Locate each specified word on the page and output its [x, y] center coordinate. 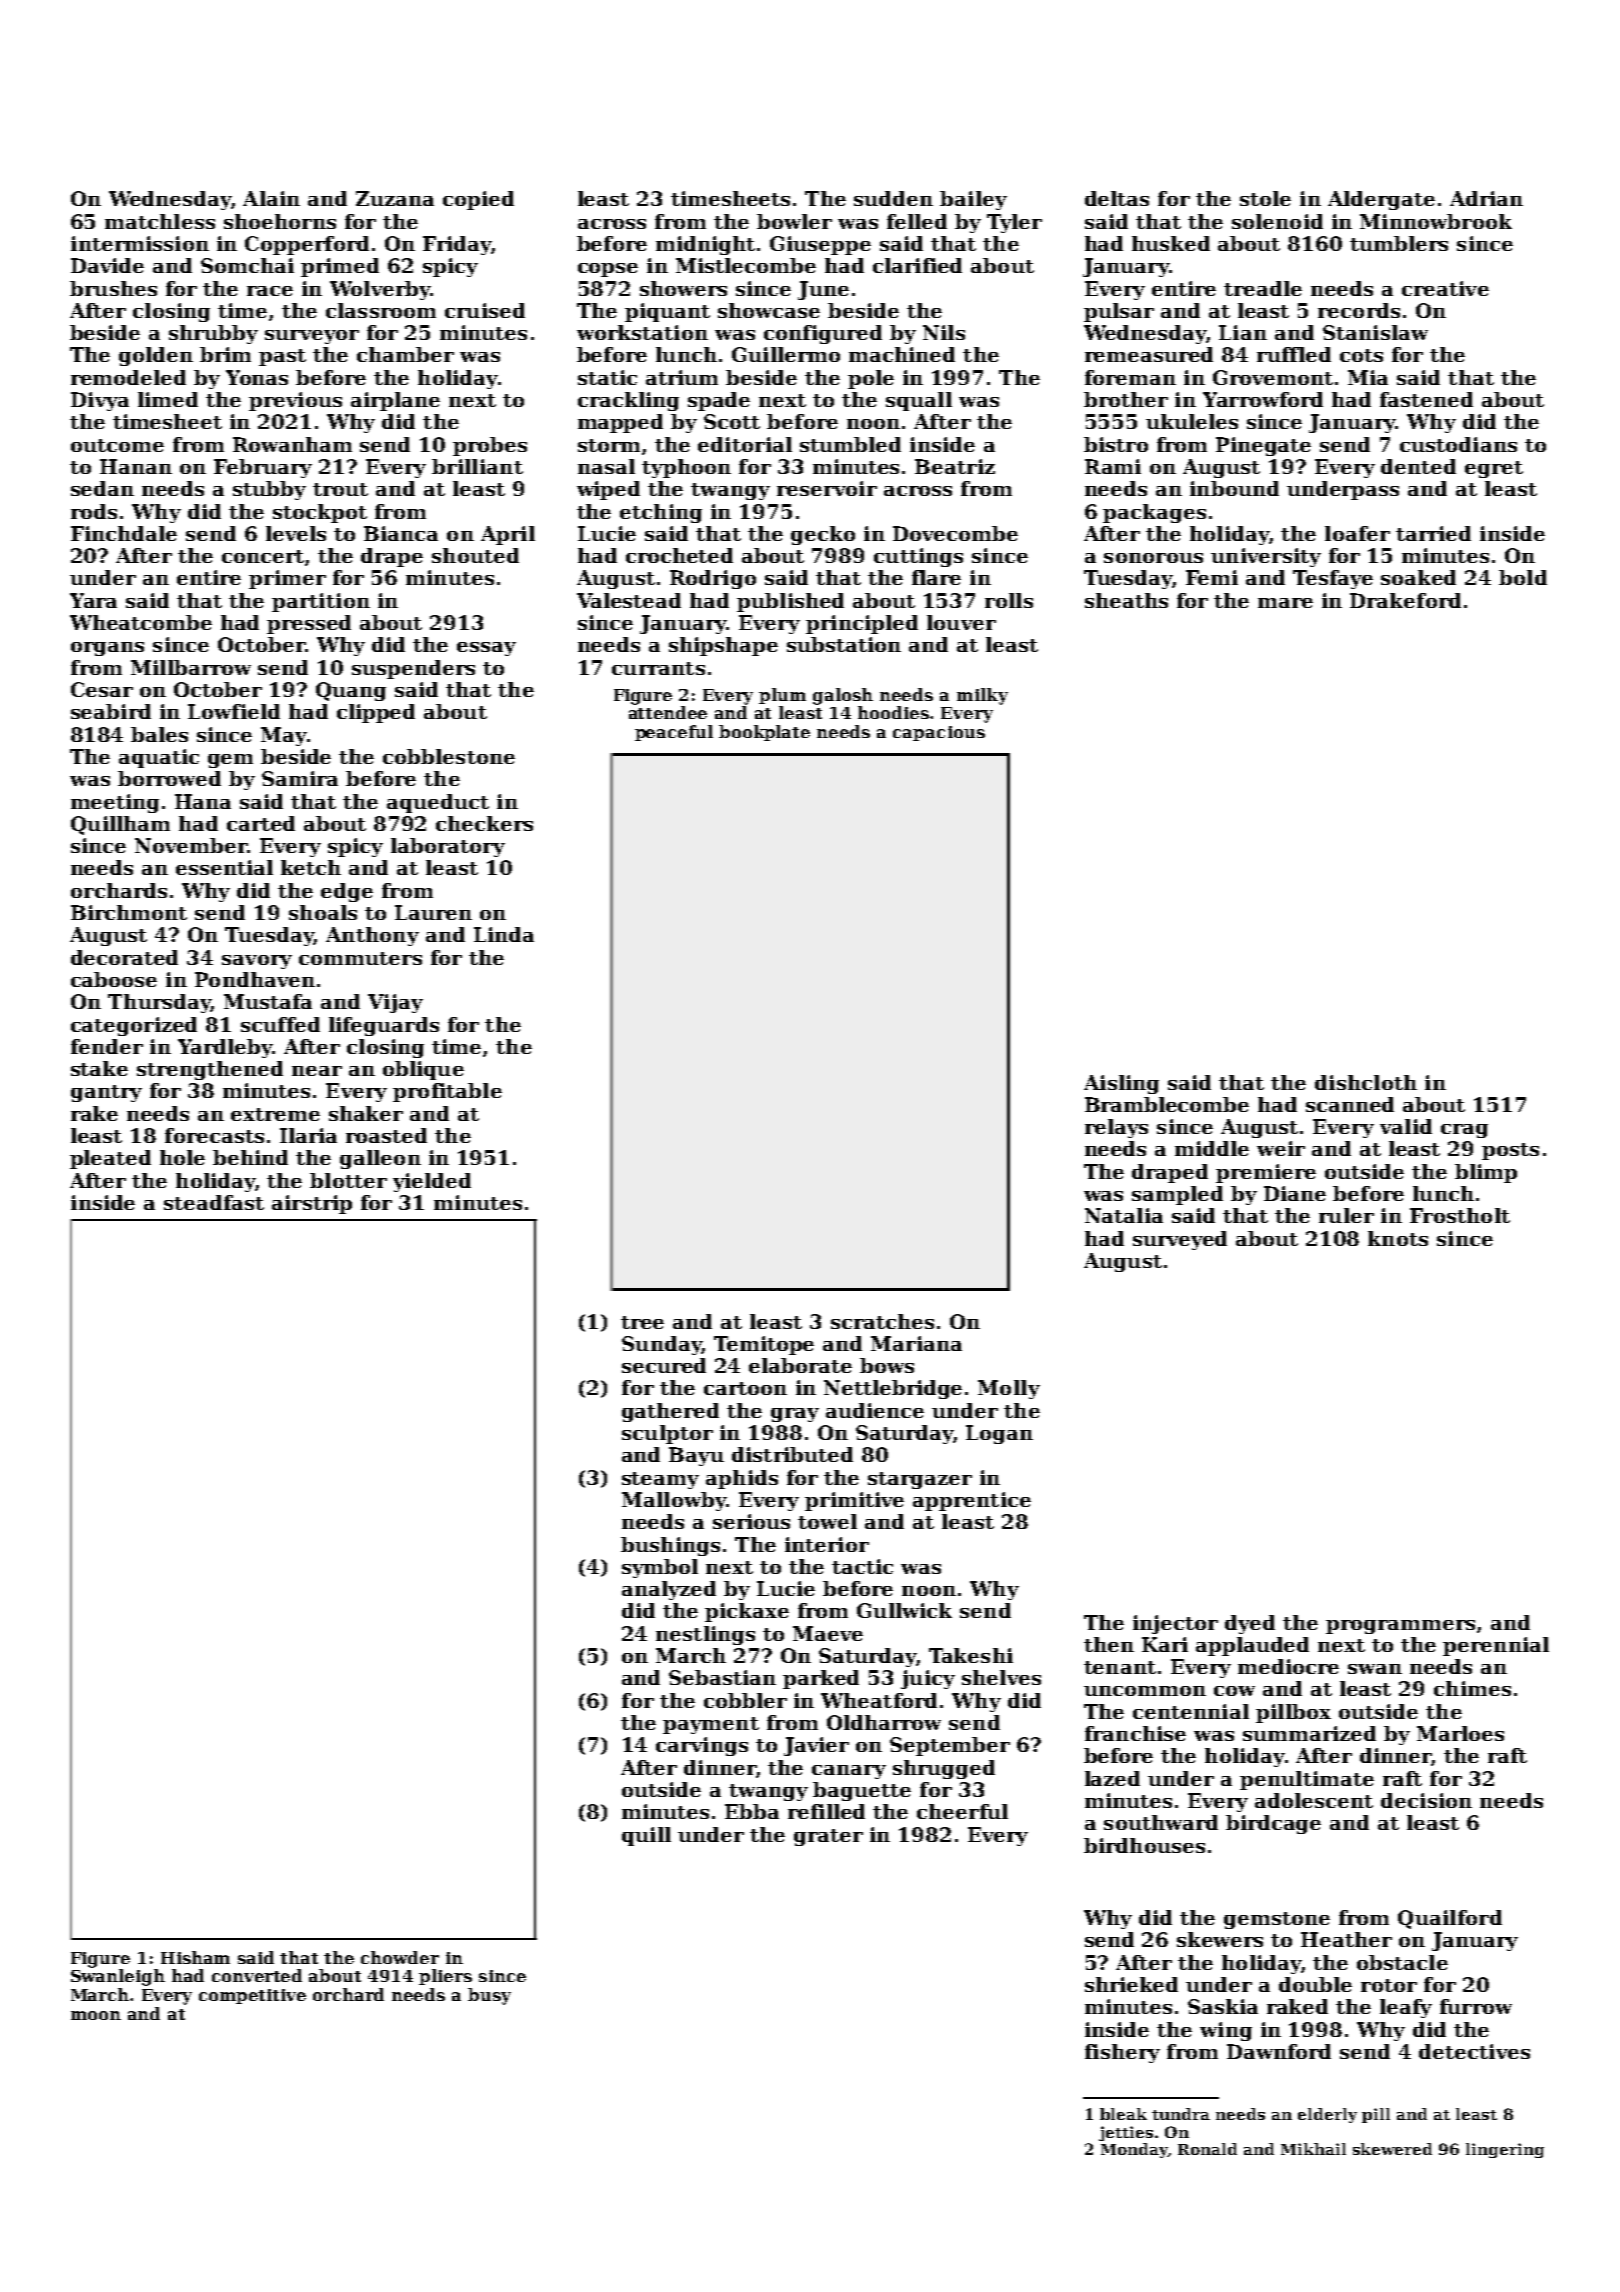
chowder [400, 1957]
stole [1265, 198]
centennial [1191, 1711]
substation [844, 644]
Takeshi [971, 1655]
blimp [1486, 1173]
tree [642, 1322]
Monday [1134, 2150]
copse [608, 270]
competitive [252, 1996]
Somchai [247, 265]
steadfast [214, 1202]
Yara [93, 600]
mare [1285, 603]
